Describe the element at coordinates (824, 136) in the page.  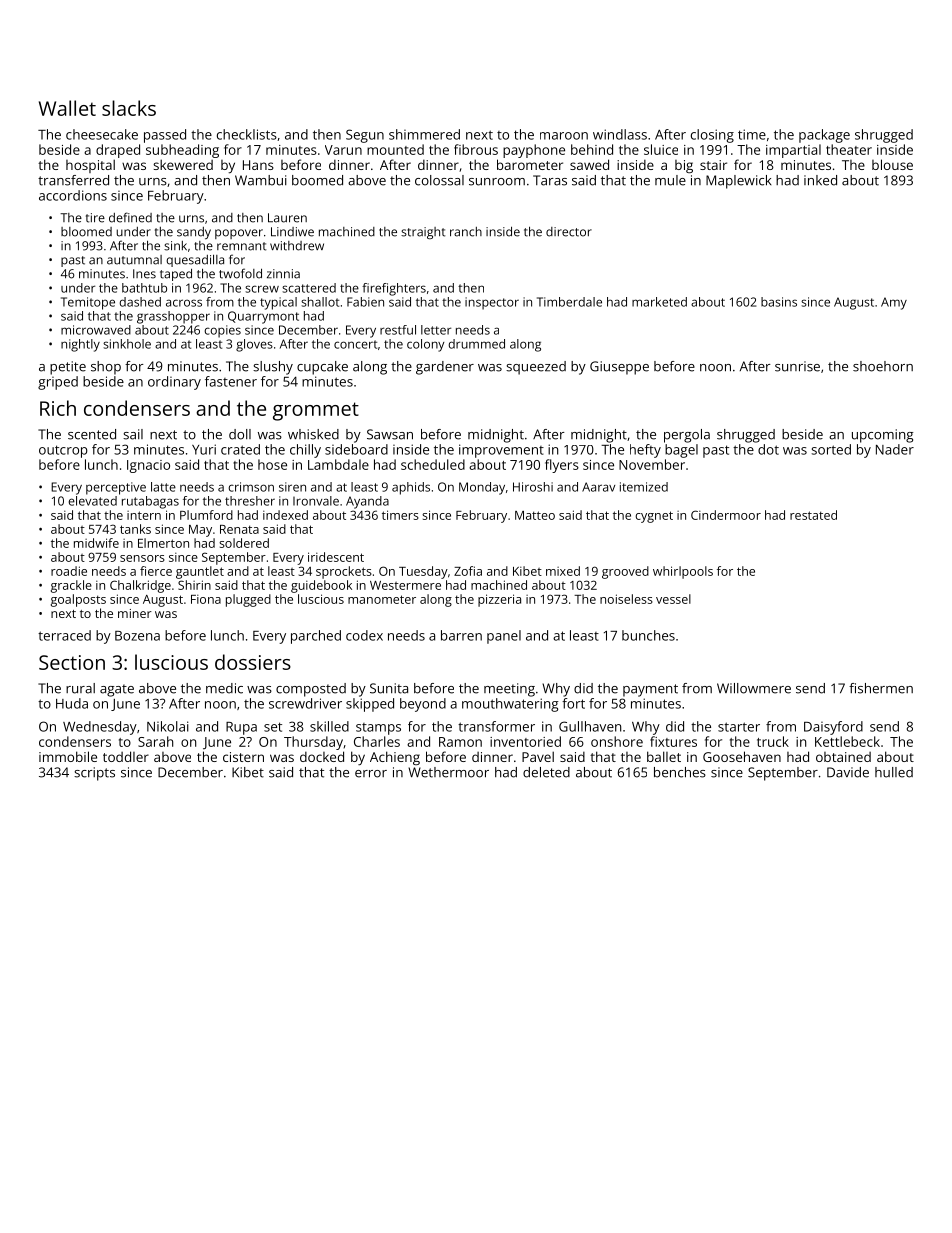
I see `package` at that location.
